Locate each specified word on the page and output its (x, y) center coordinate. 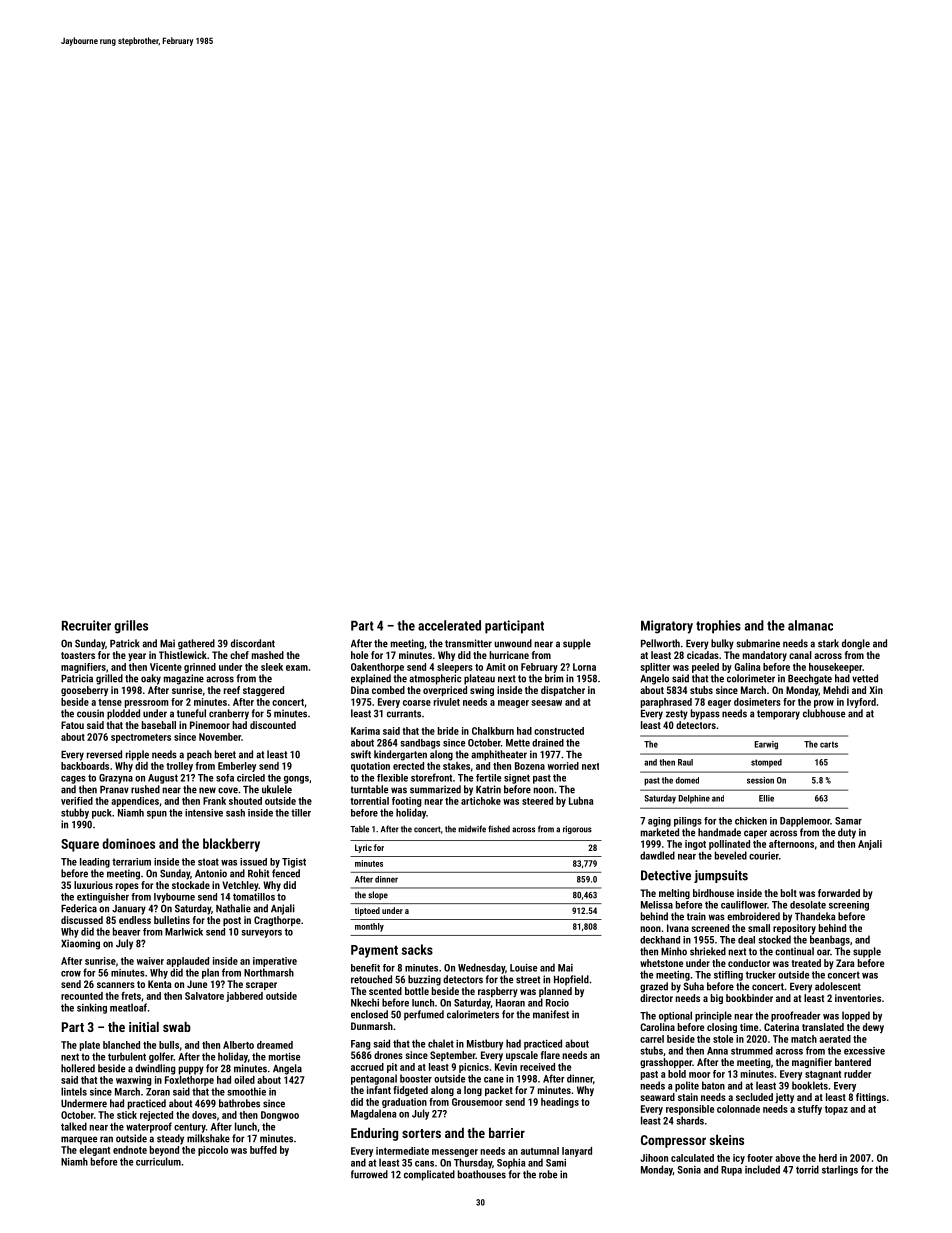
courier (764, 856)
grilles (131, 627)
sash (235, 813)
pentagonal (374, 1079)
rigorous (577, 830)
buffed (263, 1150)
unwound (513, 643)
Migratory (667, 627)
